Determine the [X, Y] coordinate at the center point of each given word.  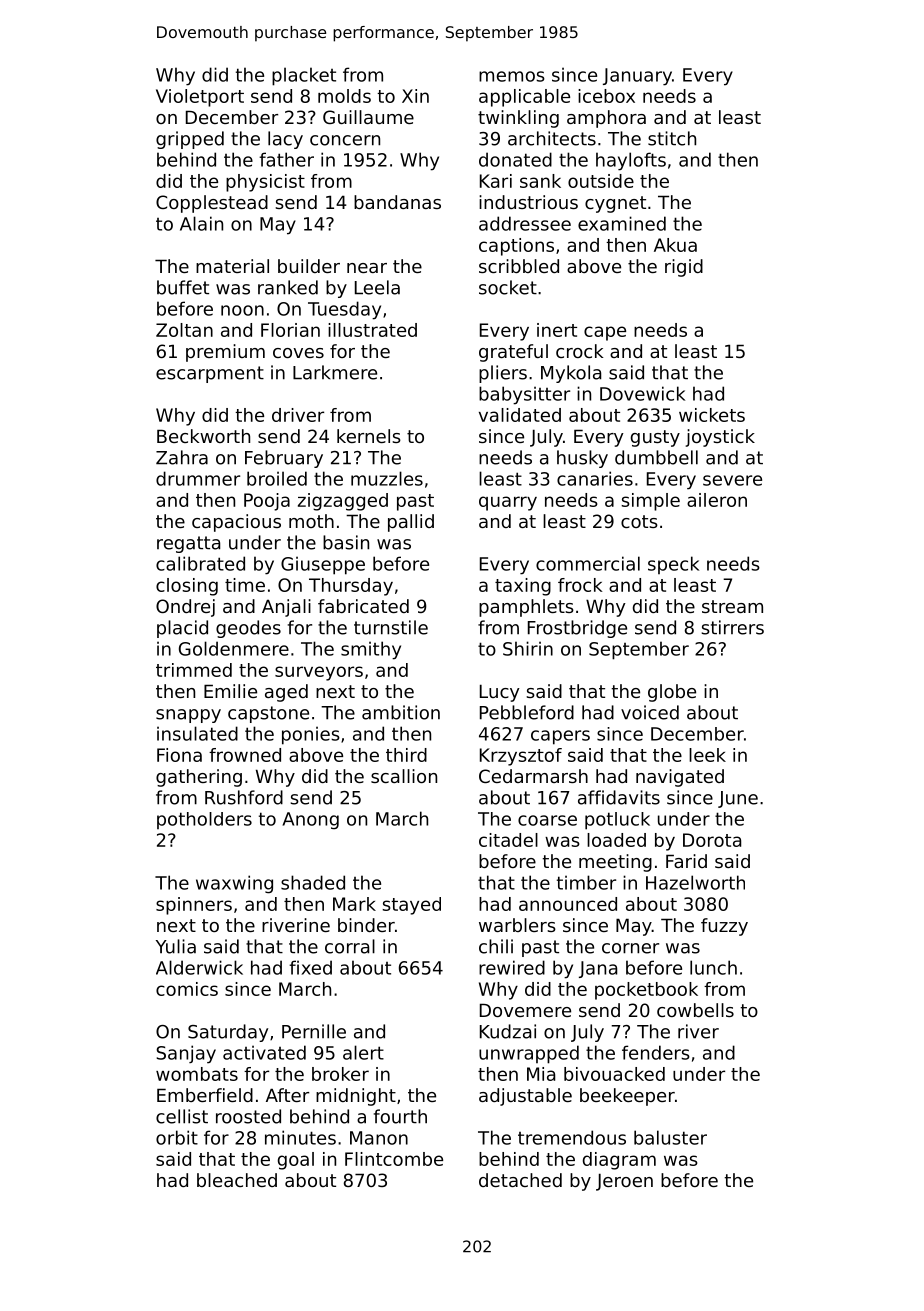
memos [512, 76]
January [637, 77]
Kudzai [508, 1031]
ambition [401, 712]
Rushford [244, 797]
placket [304, 76]
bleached [237, 1180]
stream [732, 606]
